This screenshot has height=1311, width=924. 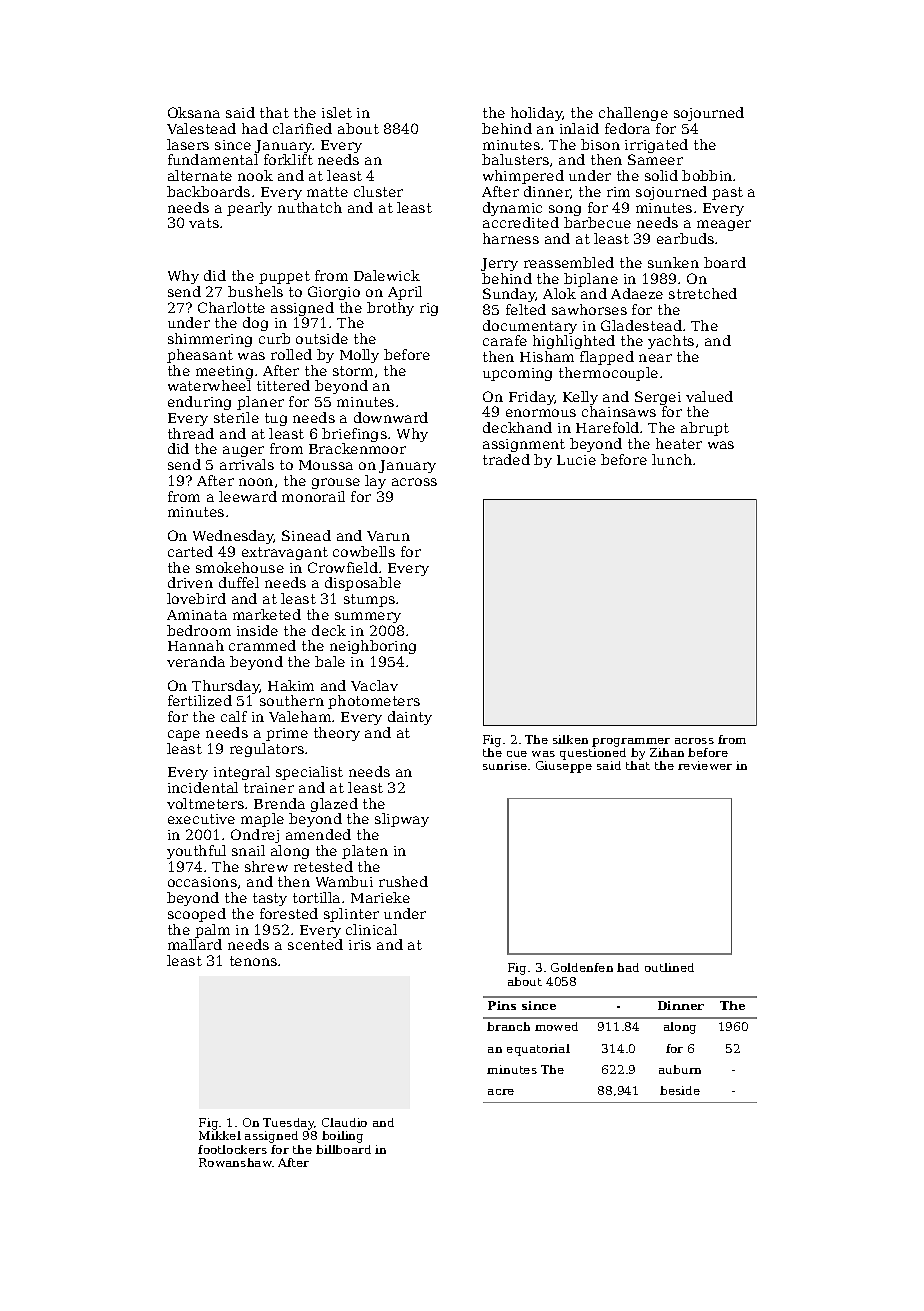 What do you see at coordinates (672, 459) in the screenshot?
I see `lunch` at bounding box center [672, 459].
